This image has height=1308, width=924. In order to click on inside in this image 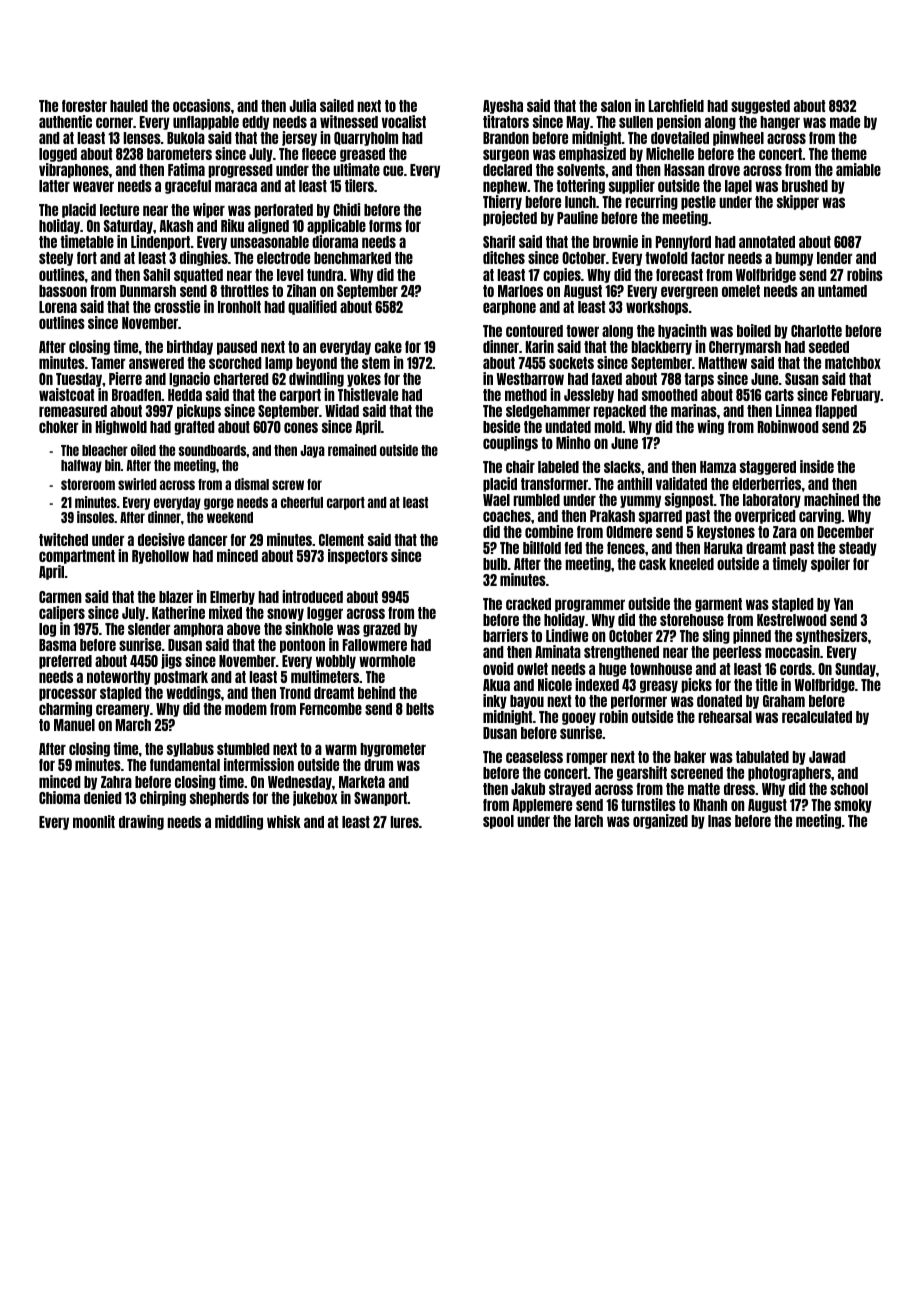, I will do `click(817, 466)`.
